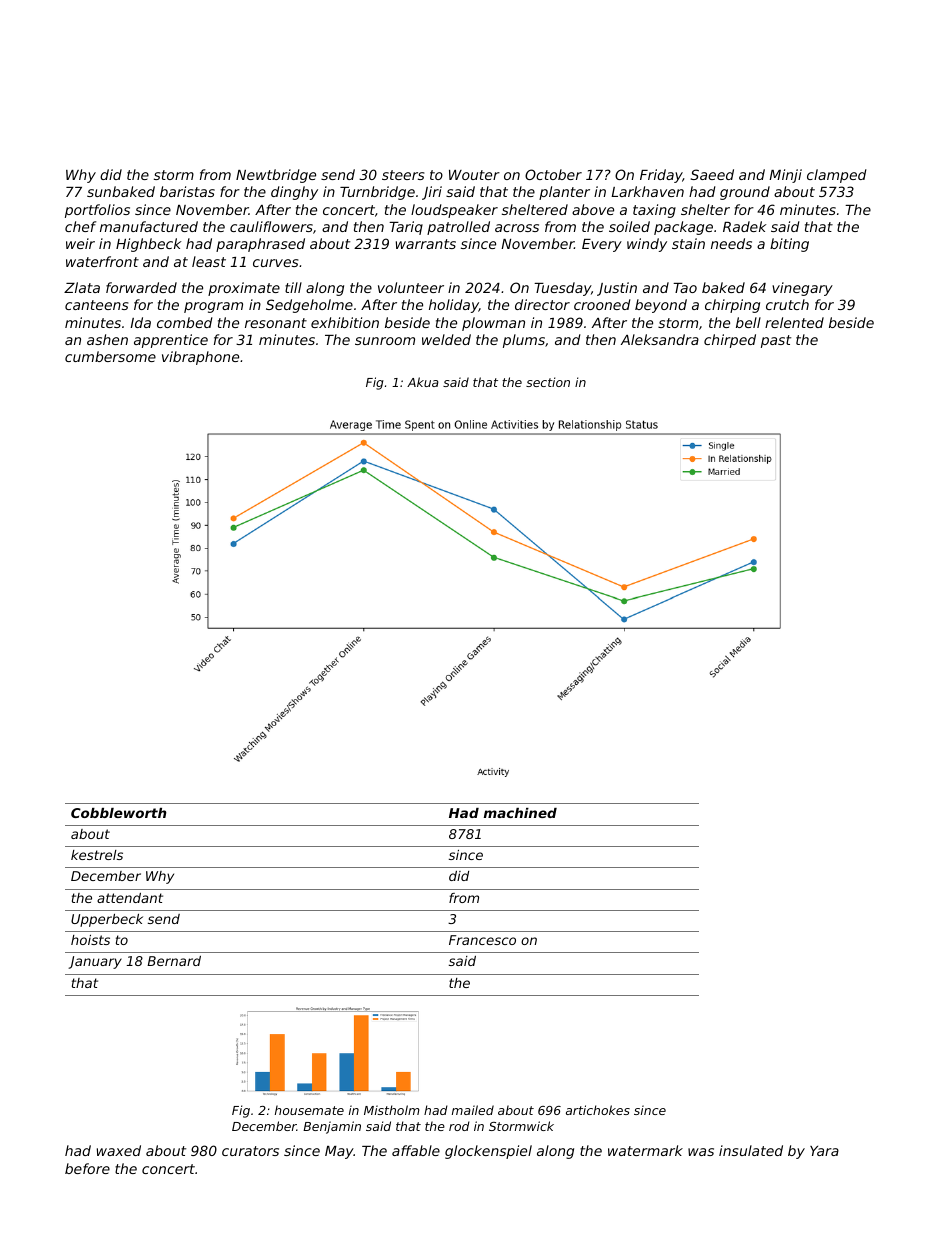  Describe the element at coordinates (403, 175) in the screenshot. I see `steers` at that location.
